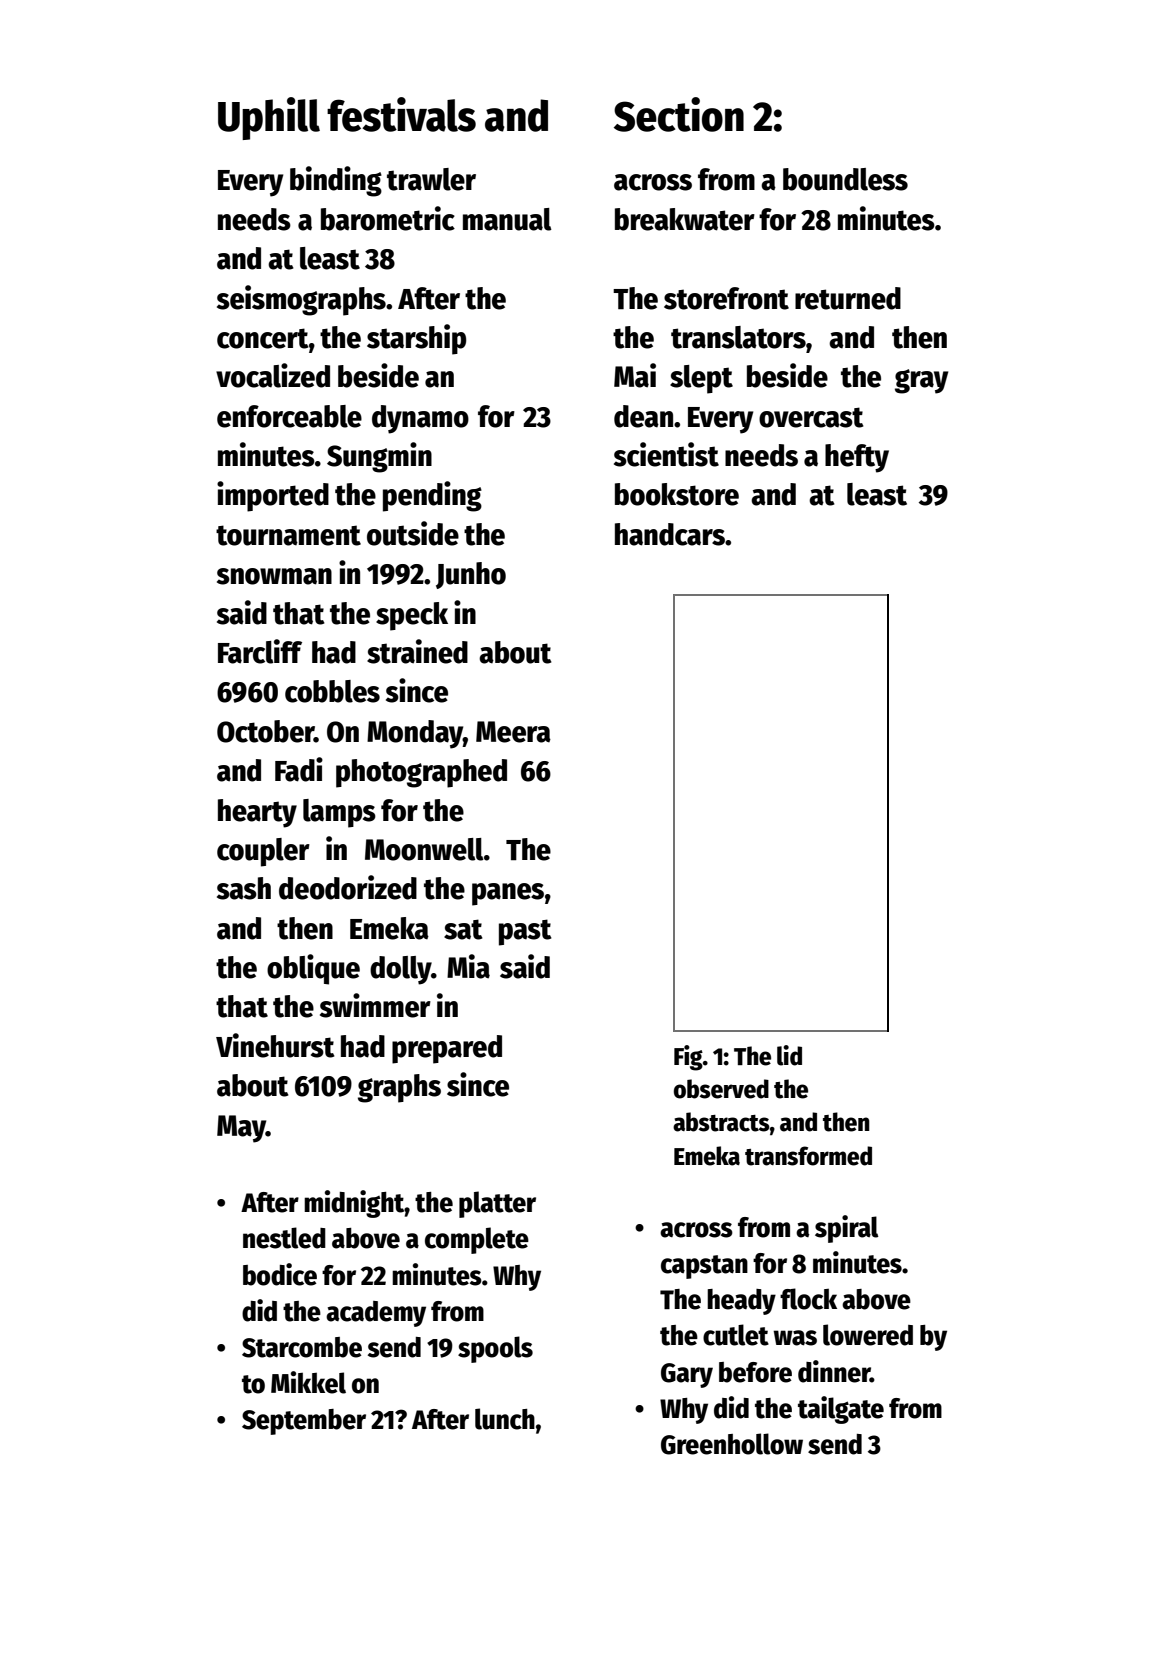 This page has width=1165, height=1654. Describe the element at coordinates (732, 1444) in the page. I see `Greenhollow` at that location.
